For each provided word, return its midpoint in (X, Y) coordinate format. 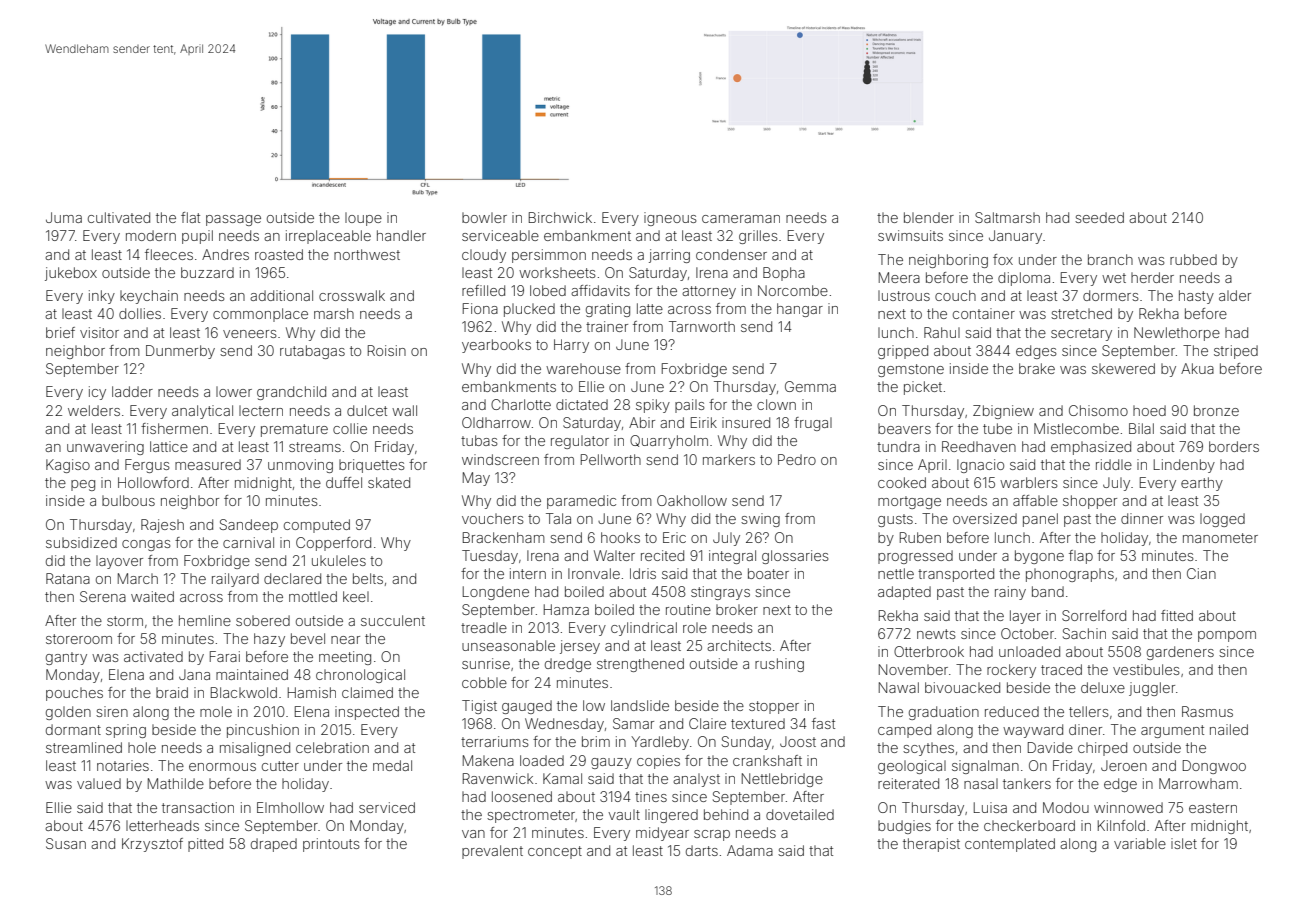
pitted (205, 845)
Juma (64, 217)
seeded (1099, 217)
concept (555, 852)
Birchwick (560, 217)
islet (1184, 843)
